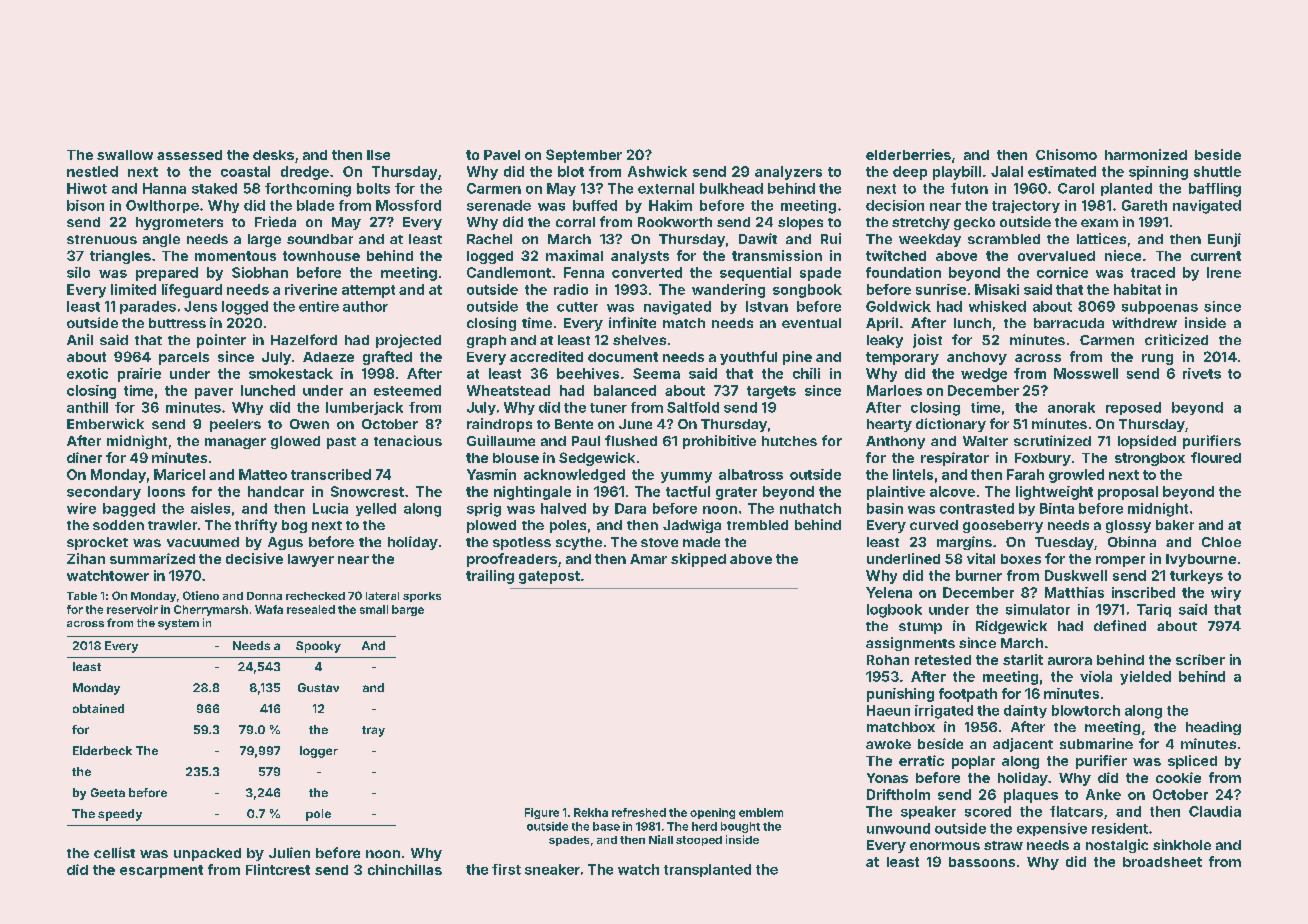 This image has height=924, width=1308. I want to click on elderberries, so click(908, 154).
